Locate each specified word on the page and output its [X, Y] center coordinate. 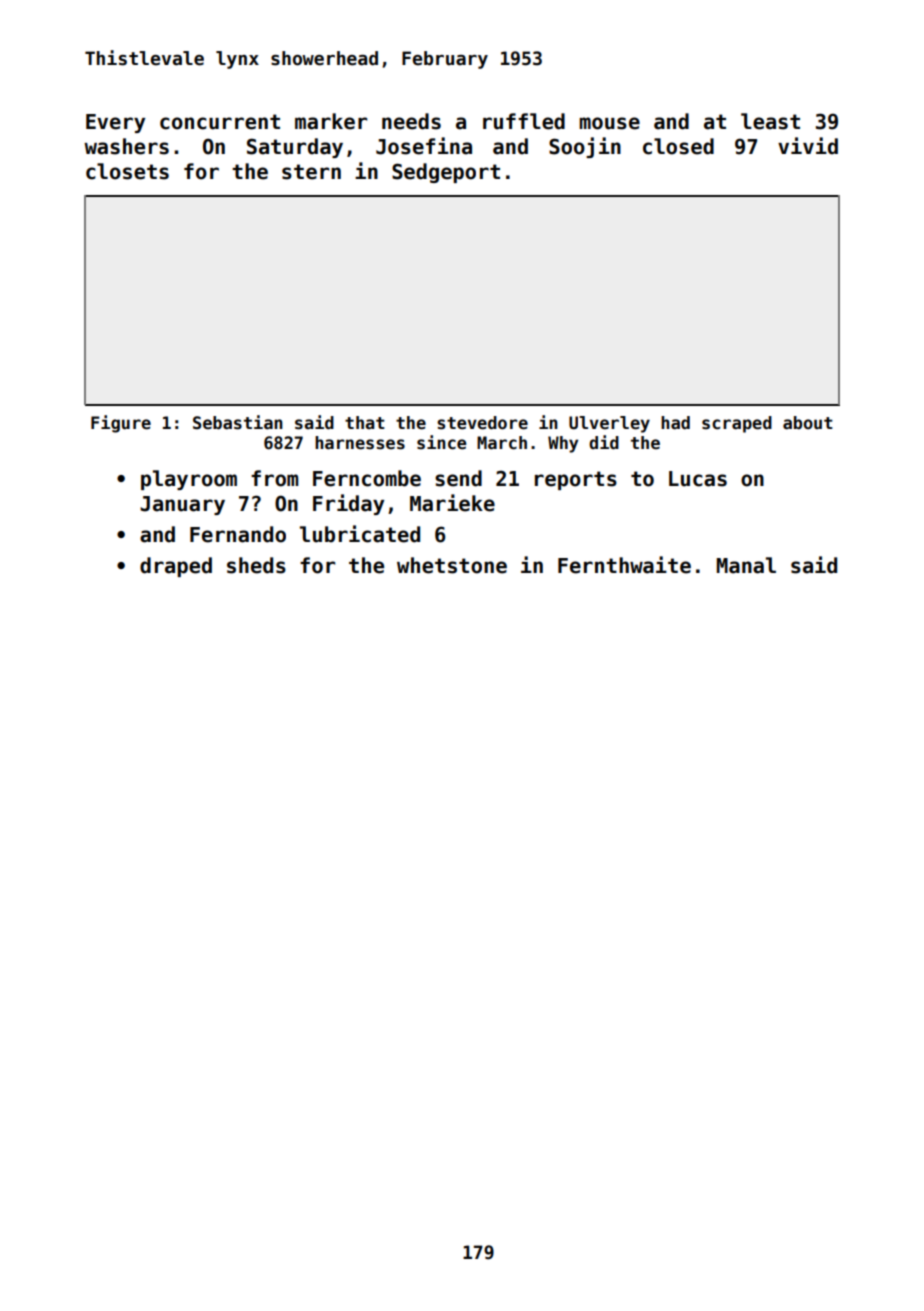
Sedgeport [446, 173]
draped [176, 567]
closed [678, 146]
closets [127, 171]
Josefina [424, 146]
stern [311, 172]
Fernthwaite [624, 565]
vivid [808, 146]
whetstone [452, 565]
